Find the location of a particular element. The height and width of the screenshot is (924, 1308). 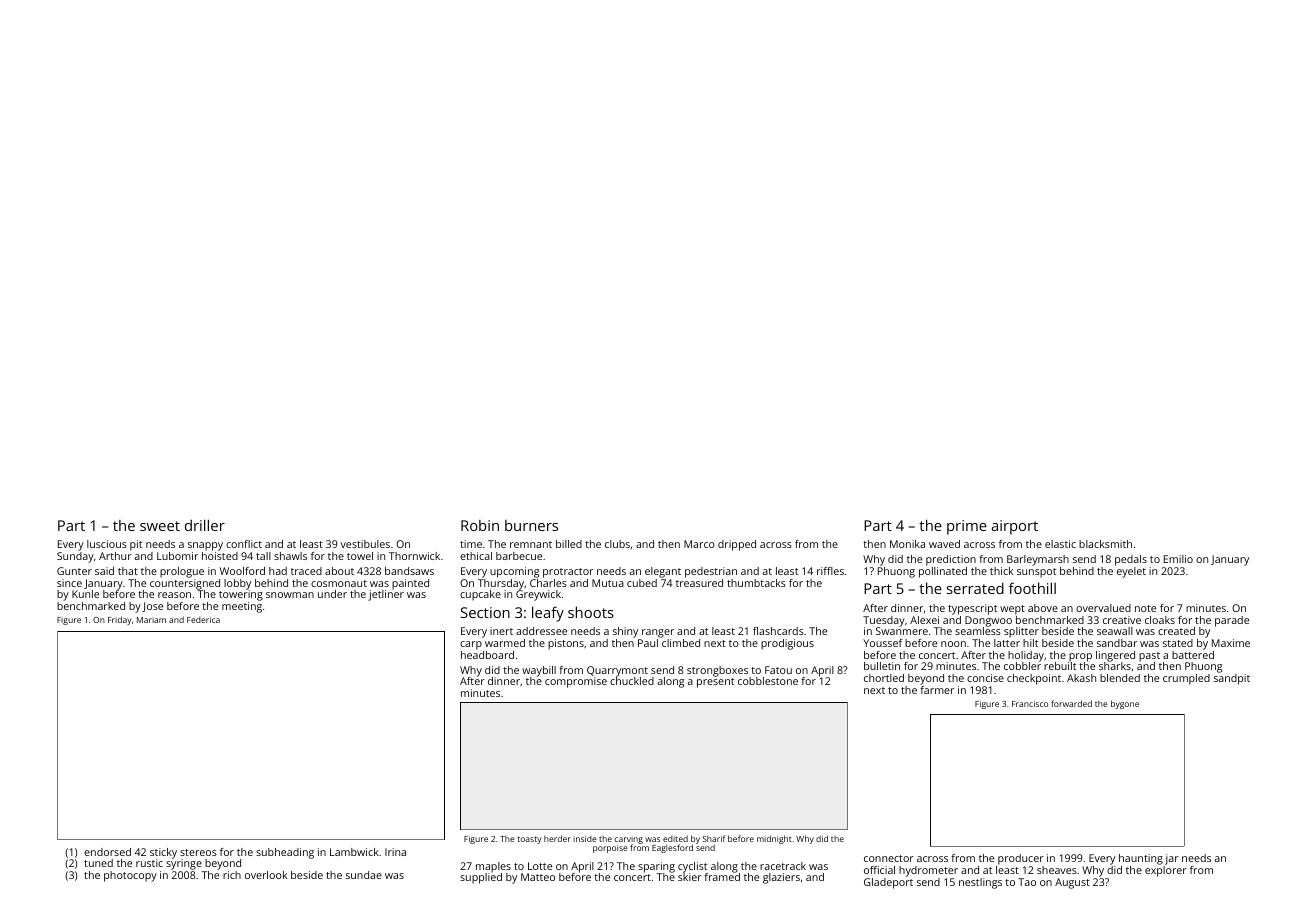

Matteo is located at coordinates (538, 877).
